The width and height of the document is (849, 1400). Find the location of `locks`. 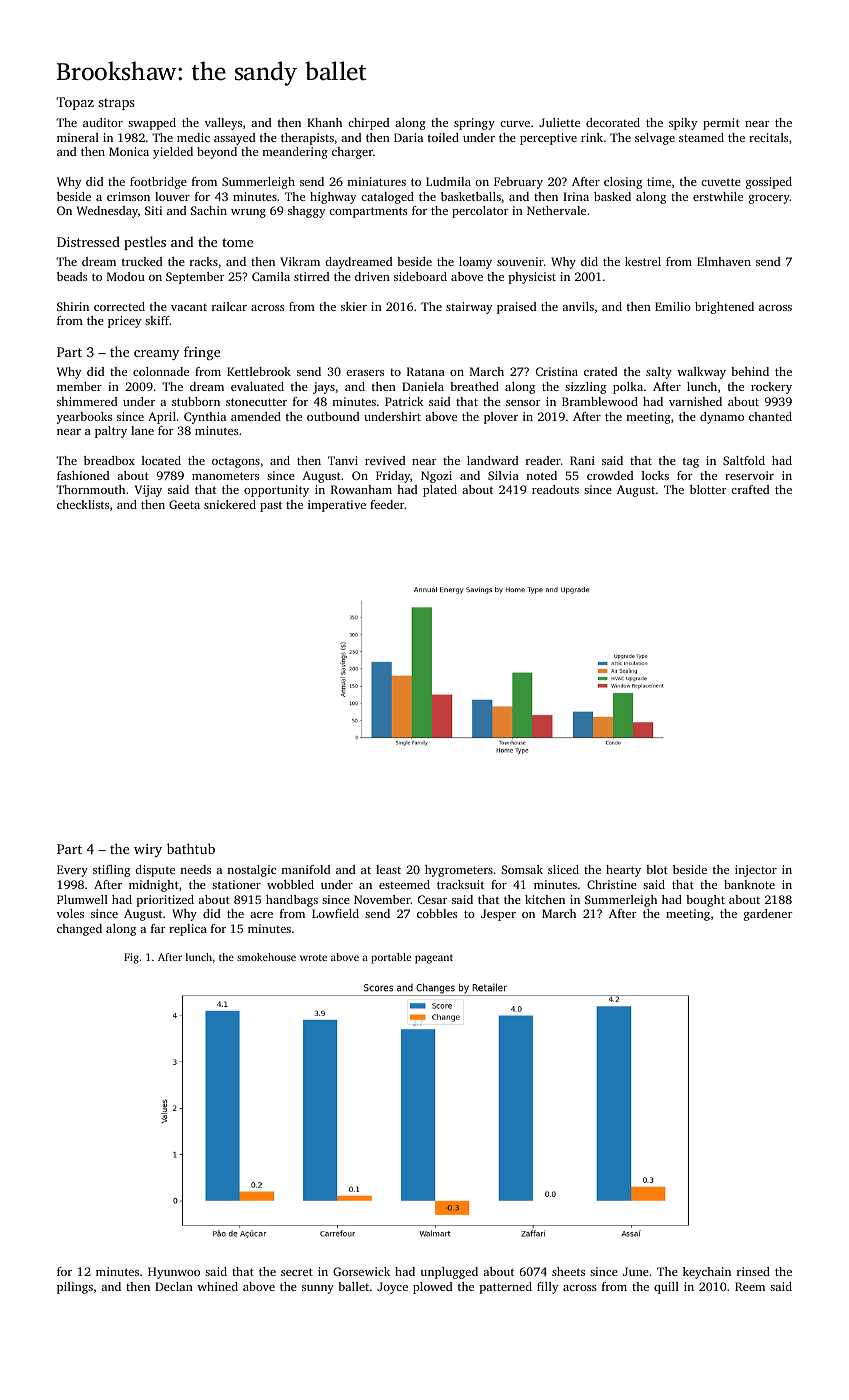

locks is located at coordinates (655, 475).
